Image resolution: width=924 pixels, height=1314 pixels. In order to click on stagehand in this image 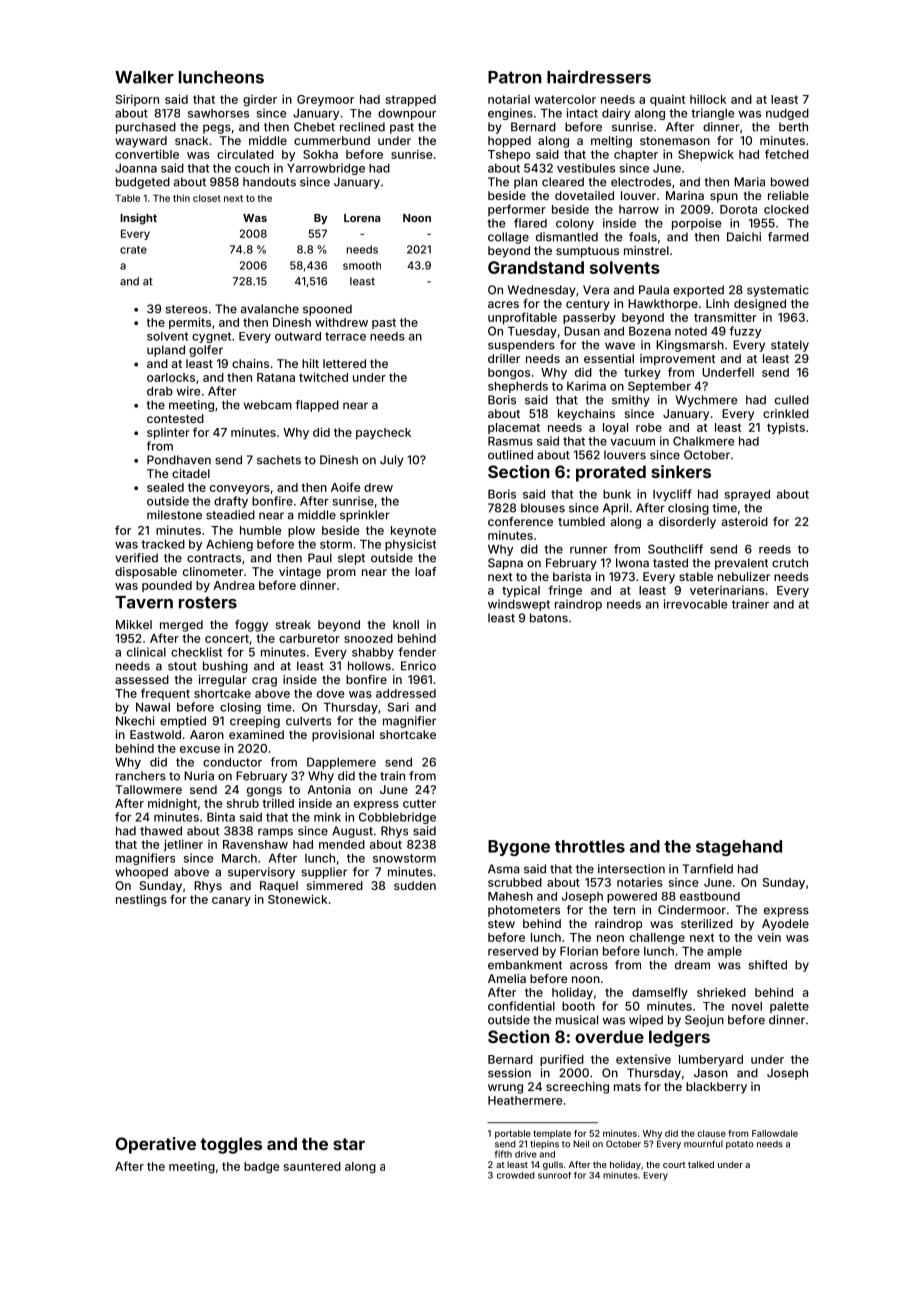, I will do `click(739, 848)`.
